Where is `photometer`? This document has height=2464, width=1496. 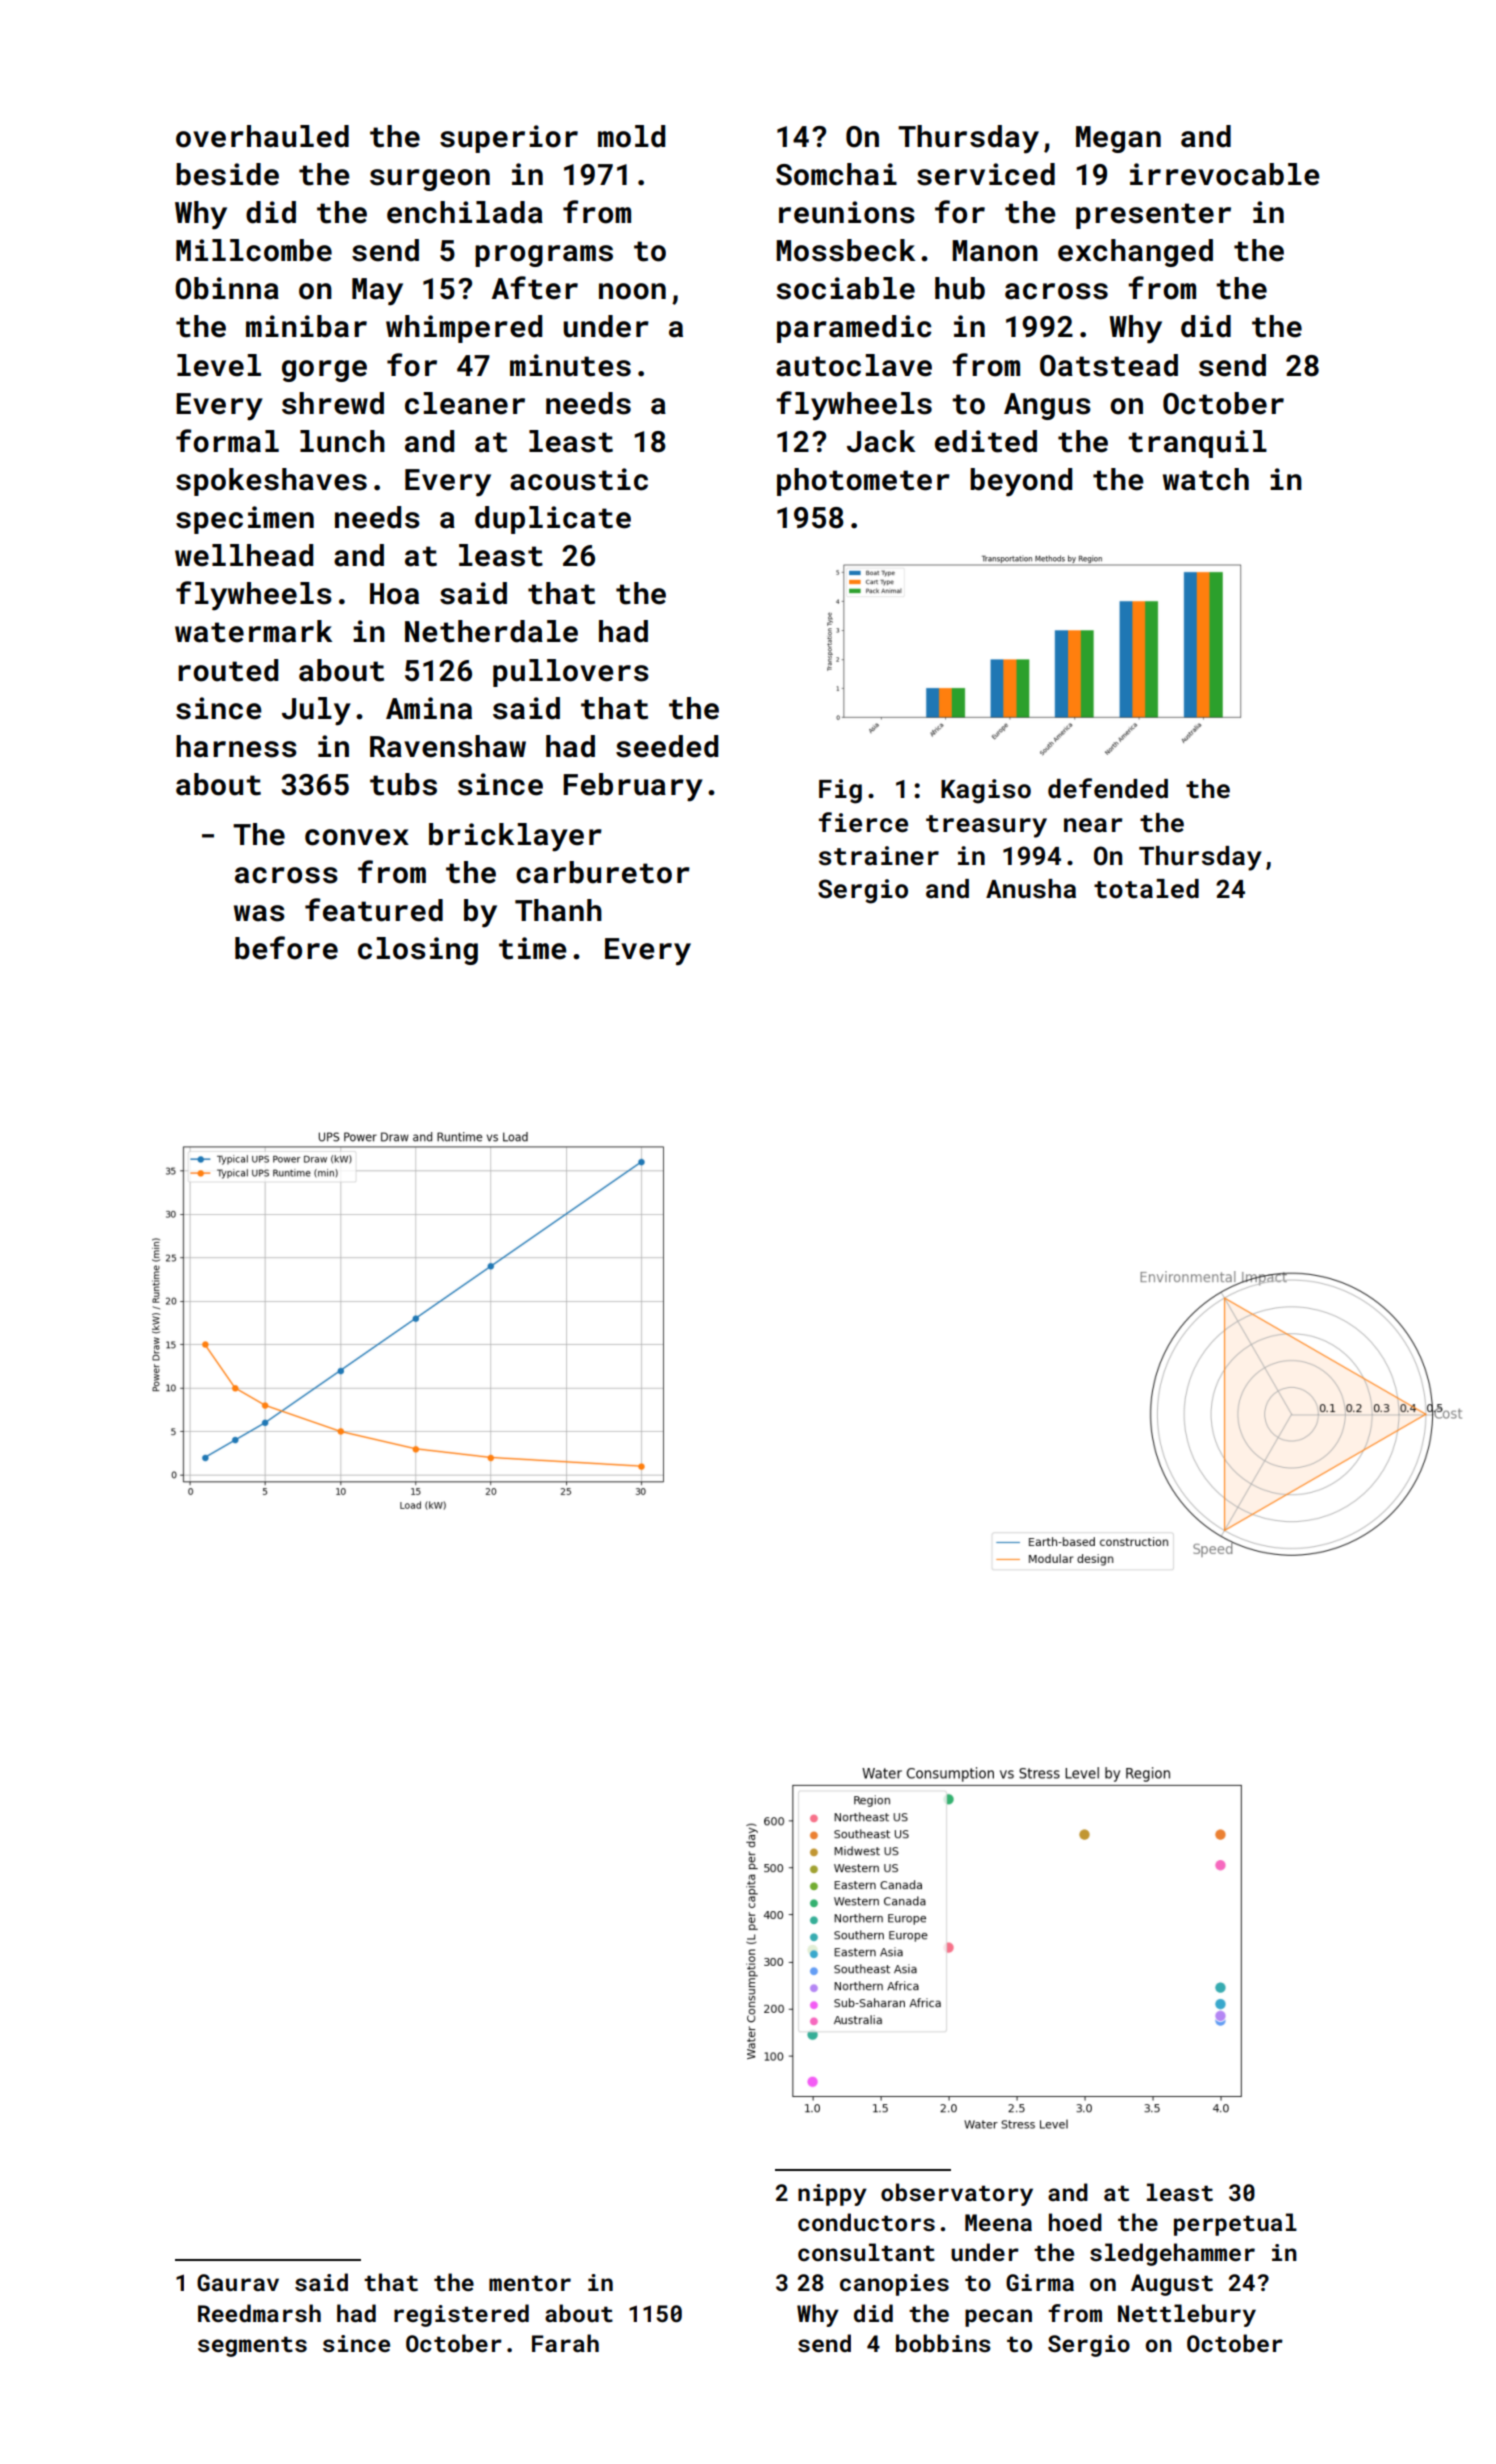
photometer is located at coordinates (863, 482).
